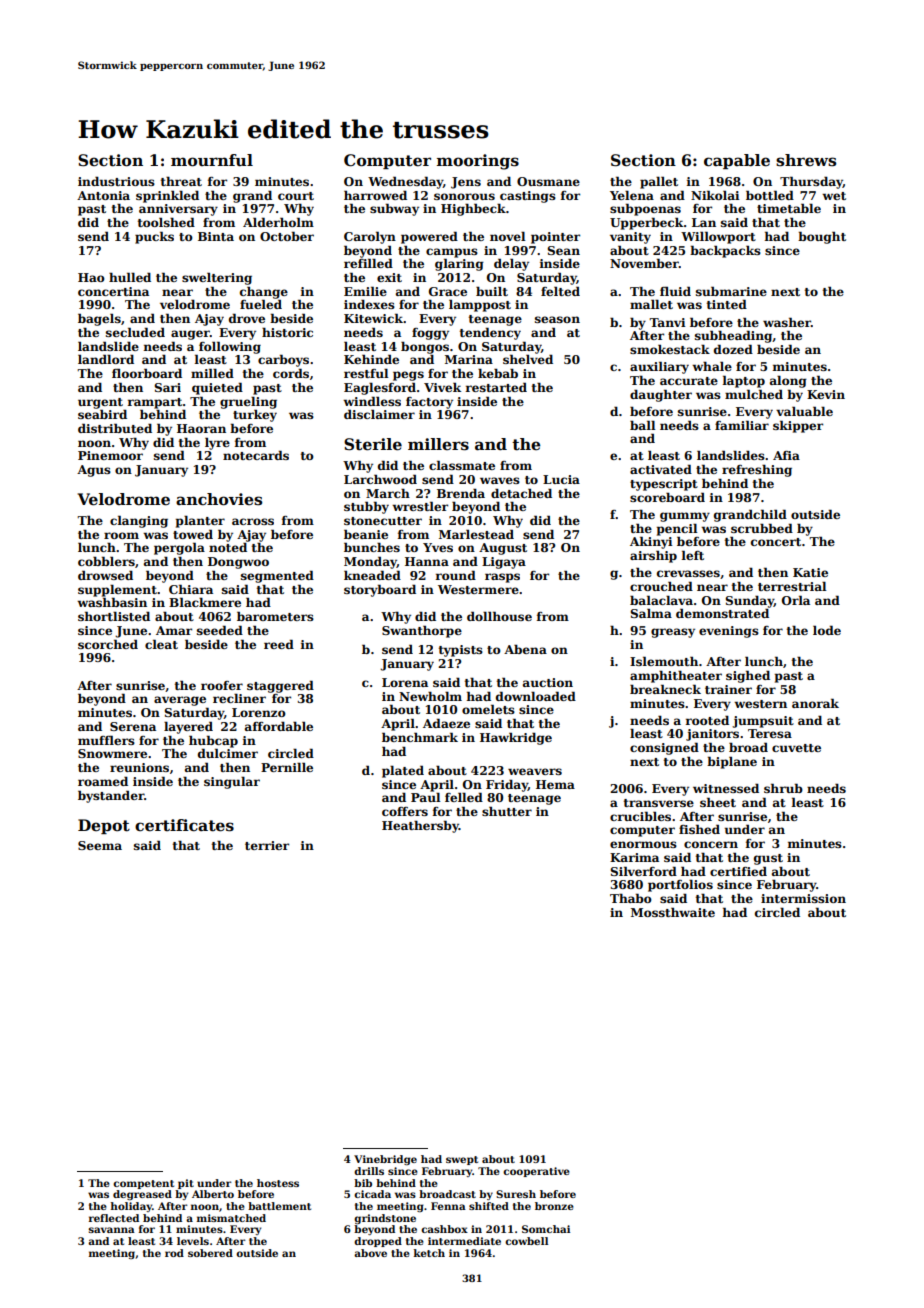 This image has height=1308, width=924. Describe the element at coordinates (677, 529) in the image. I see `pencil` at that location.
